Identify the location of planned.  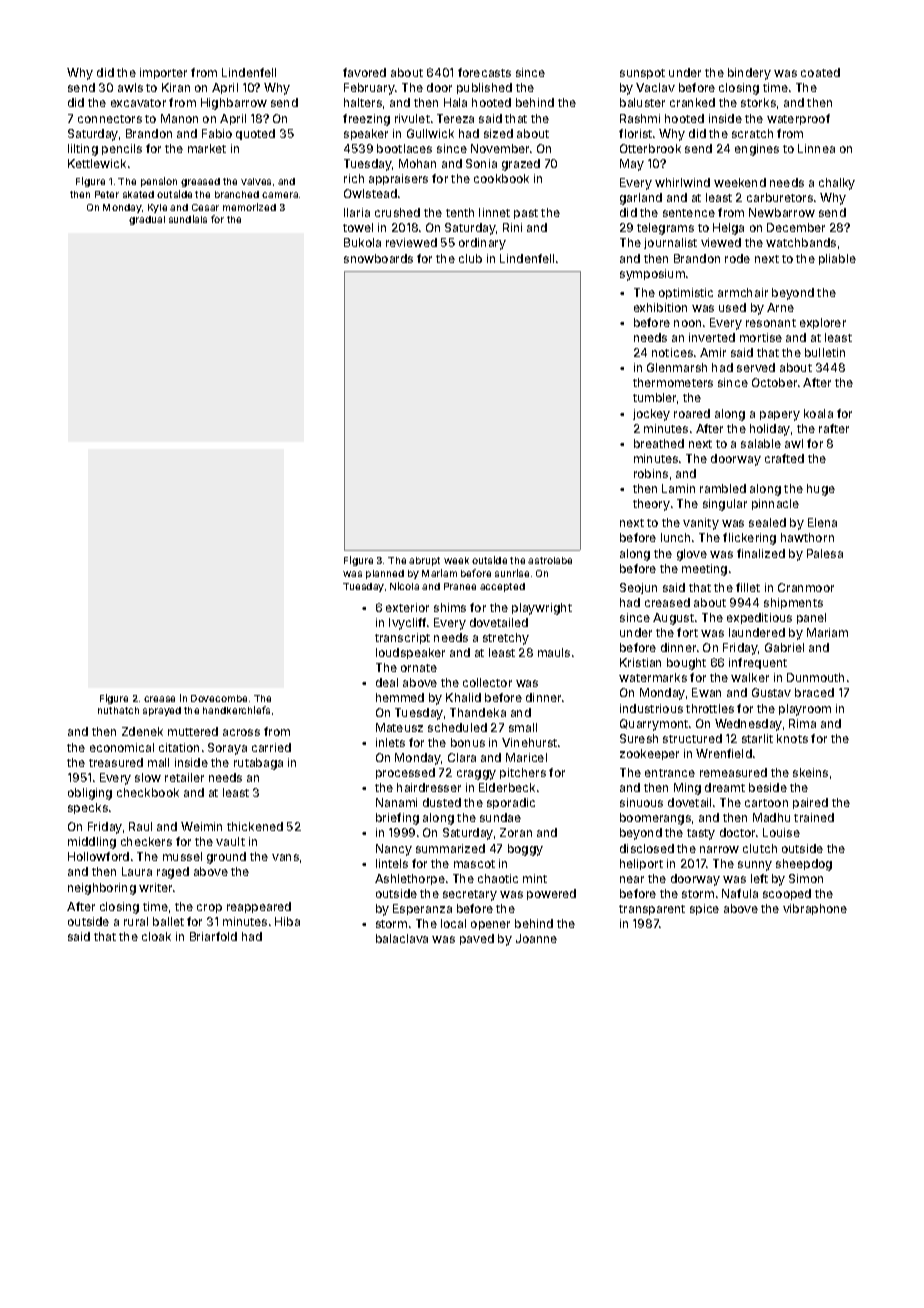
(385, 574).
